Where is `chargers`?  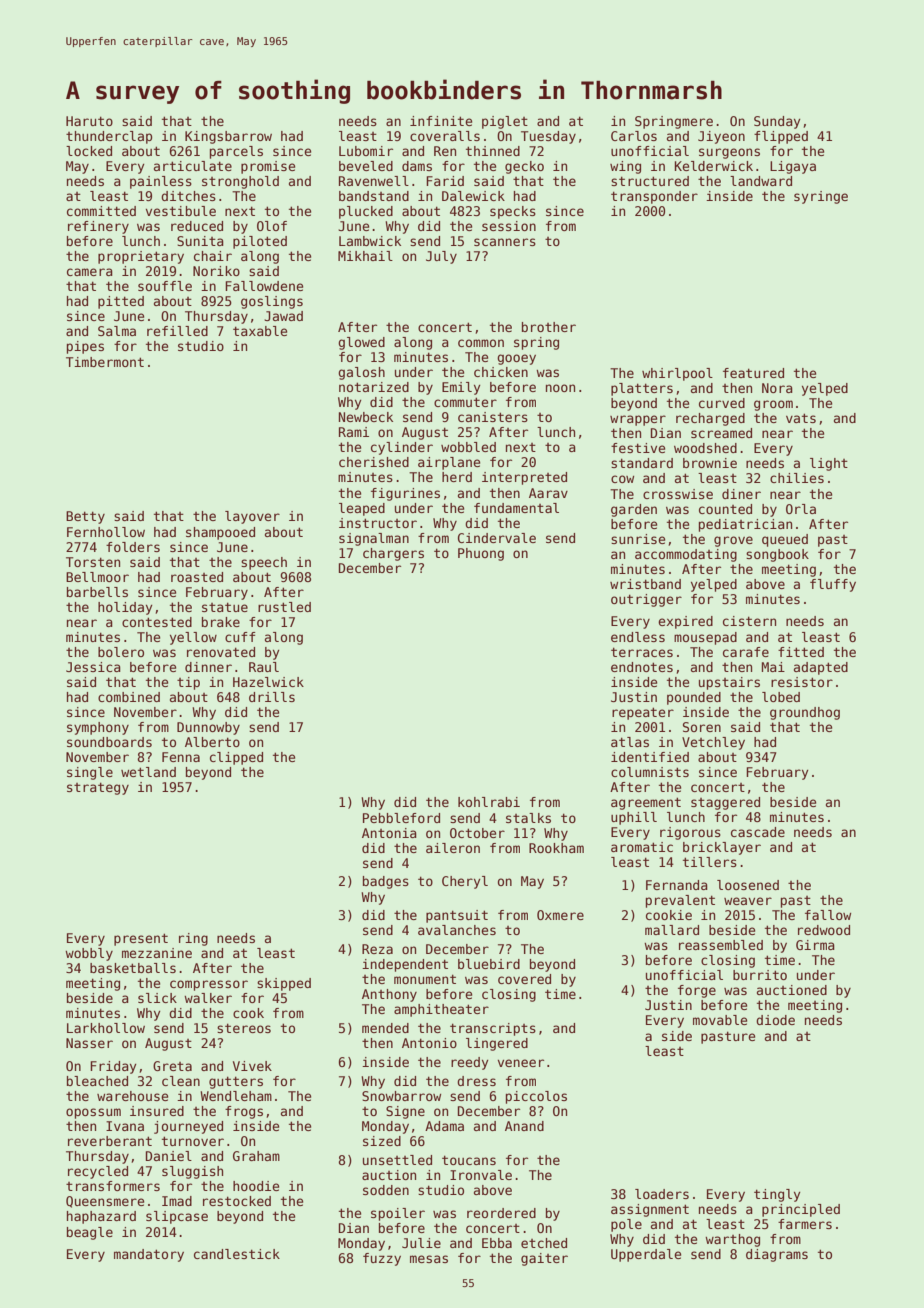
chargers is located at coordinates (393, 554).
